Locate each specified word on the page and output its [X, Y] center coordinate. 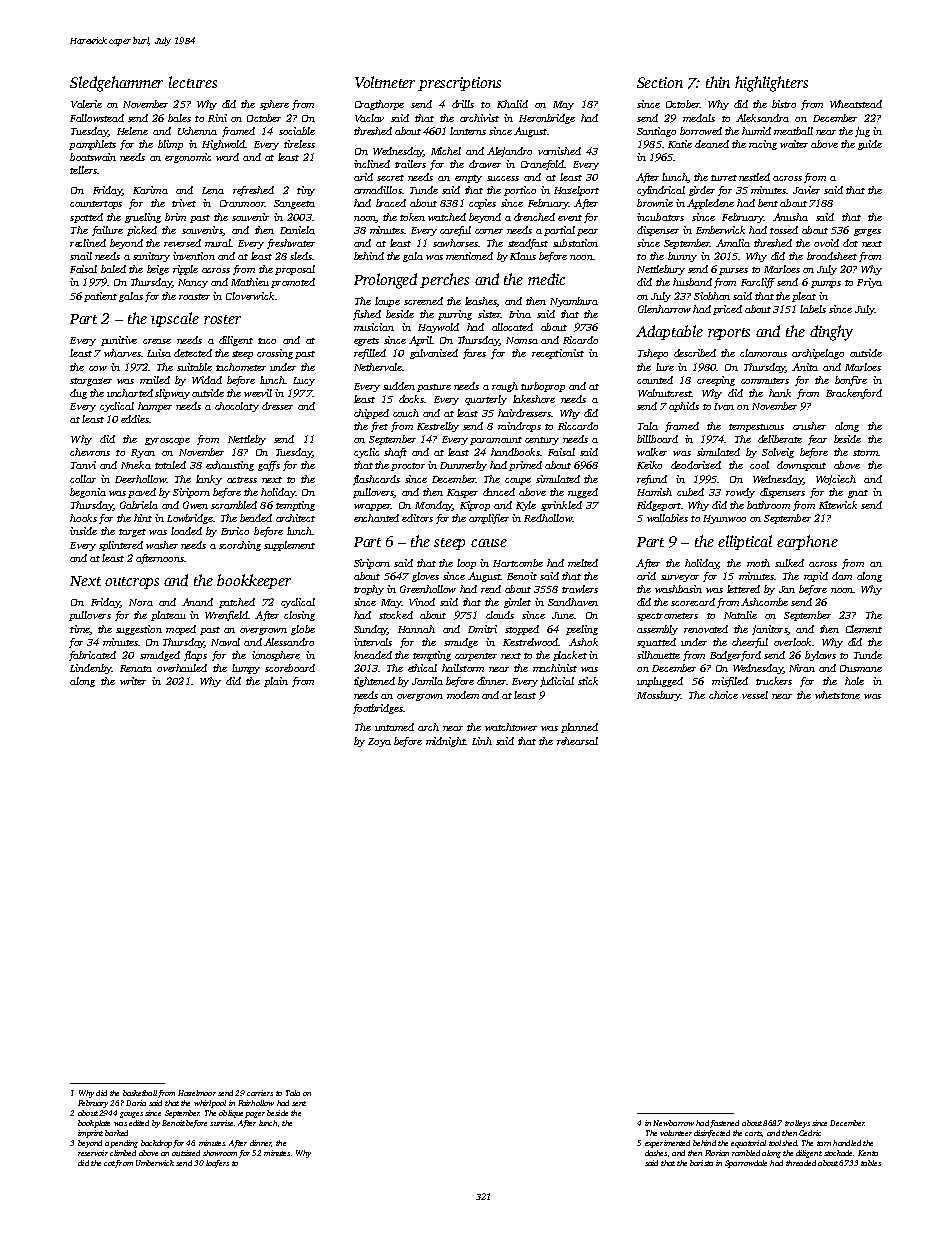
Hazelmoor [197, 1093]
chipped [371, 414]
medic [546, 279]
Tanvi [83, 465]
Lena [213, 190]
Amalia [733, 243]
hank [780, 393]
